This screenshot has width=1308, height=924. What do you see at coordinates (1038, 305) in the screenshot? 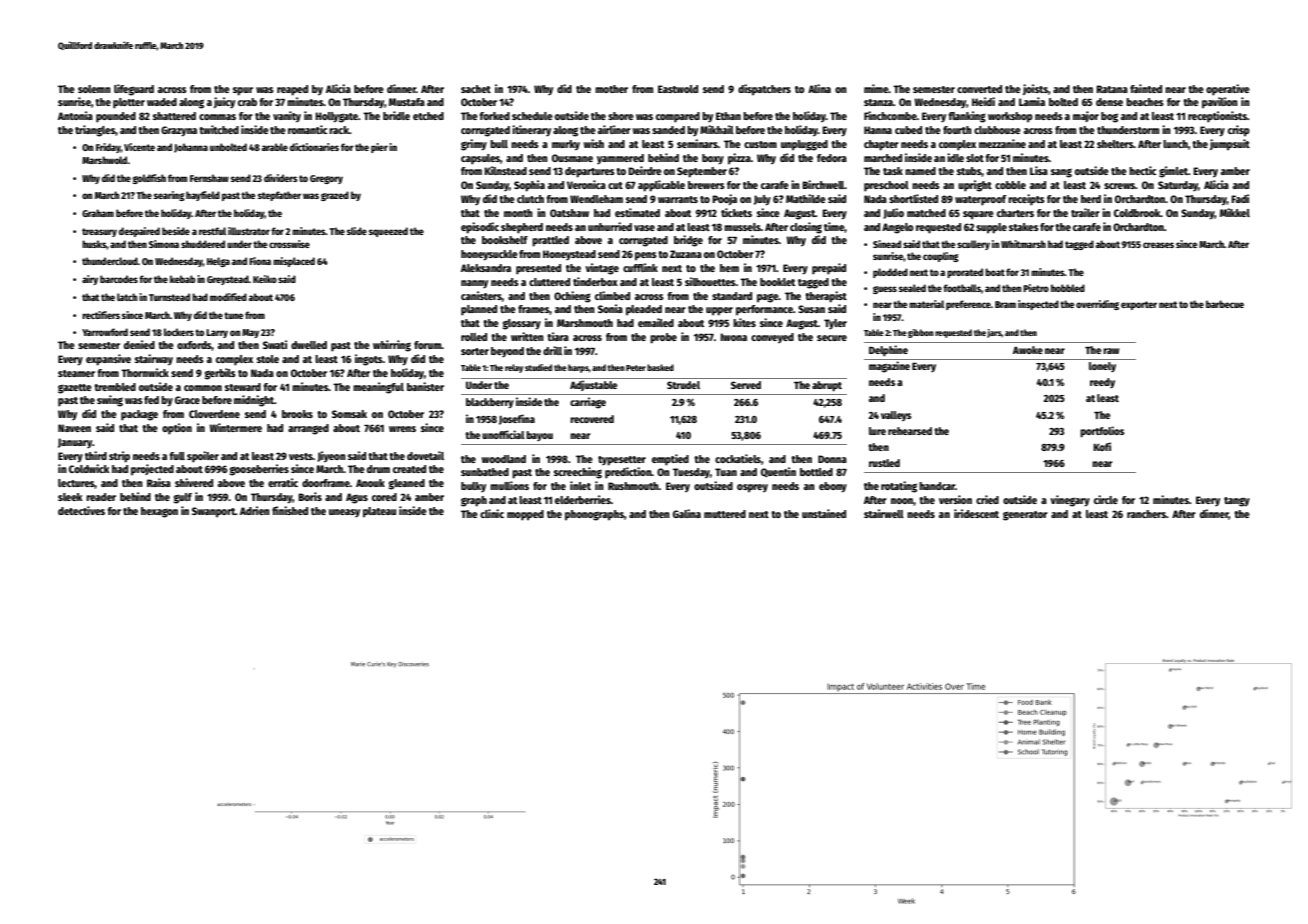
I see `inspected` at bounding box center [1038, 305].
